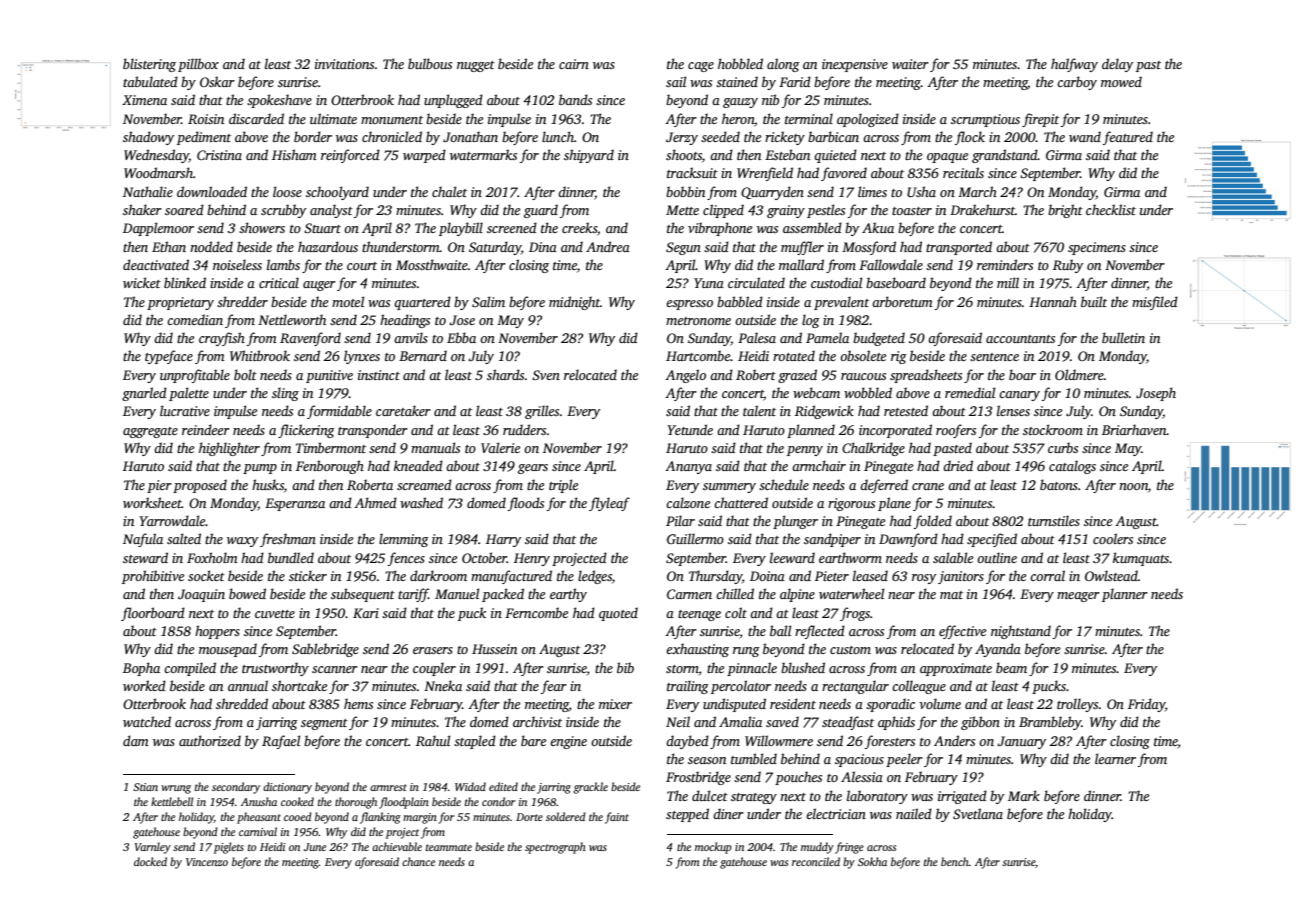 The height and width of the document is (924, 1308). I want to click on Rahul, so click(433, 740).
